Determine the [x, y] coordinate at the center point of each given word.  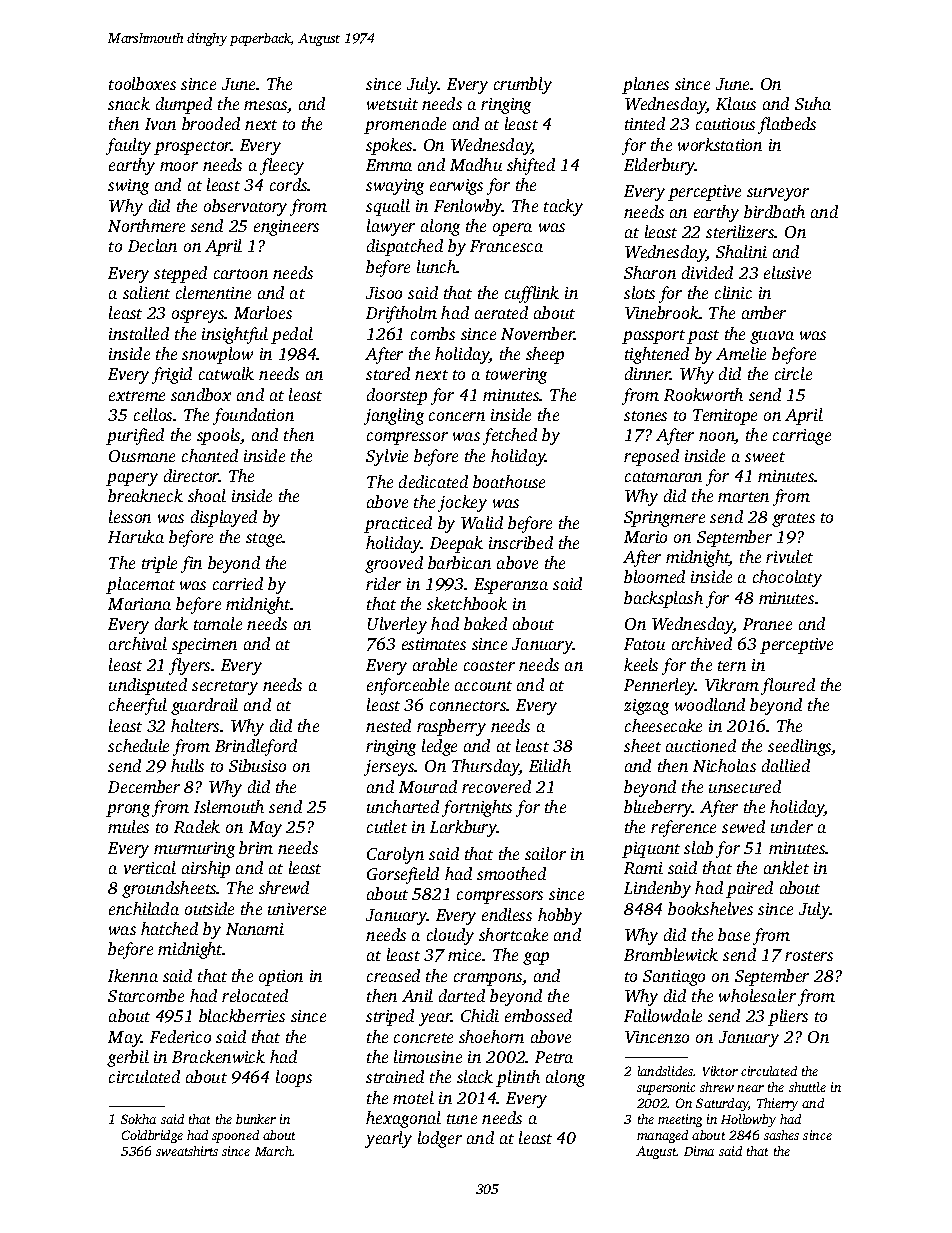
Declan [152, 245]
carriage [802, 437]
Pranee [767, 624]
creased [393, 975]
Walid [482, 522]
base [734, 934]
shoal [207, 495]
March [274, 1151]
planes [645, 85]
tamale [218, 623]
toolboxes [142, 83]
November [538, 333]
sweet [765, 457]
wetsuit [392, 104]
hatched [169, 928]
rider [383, 583]
